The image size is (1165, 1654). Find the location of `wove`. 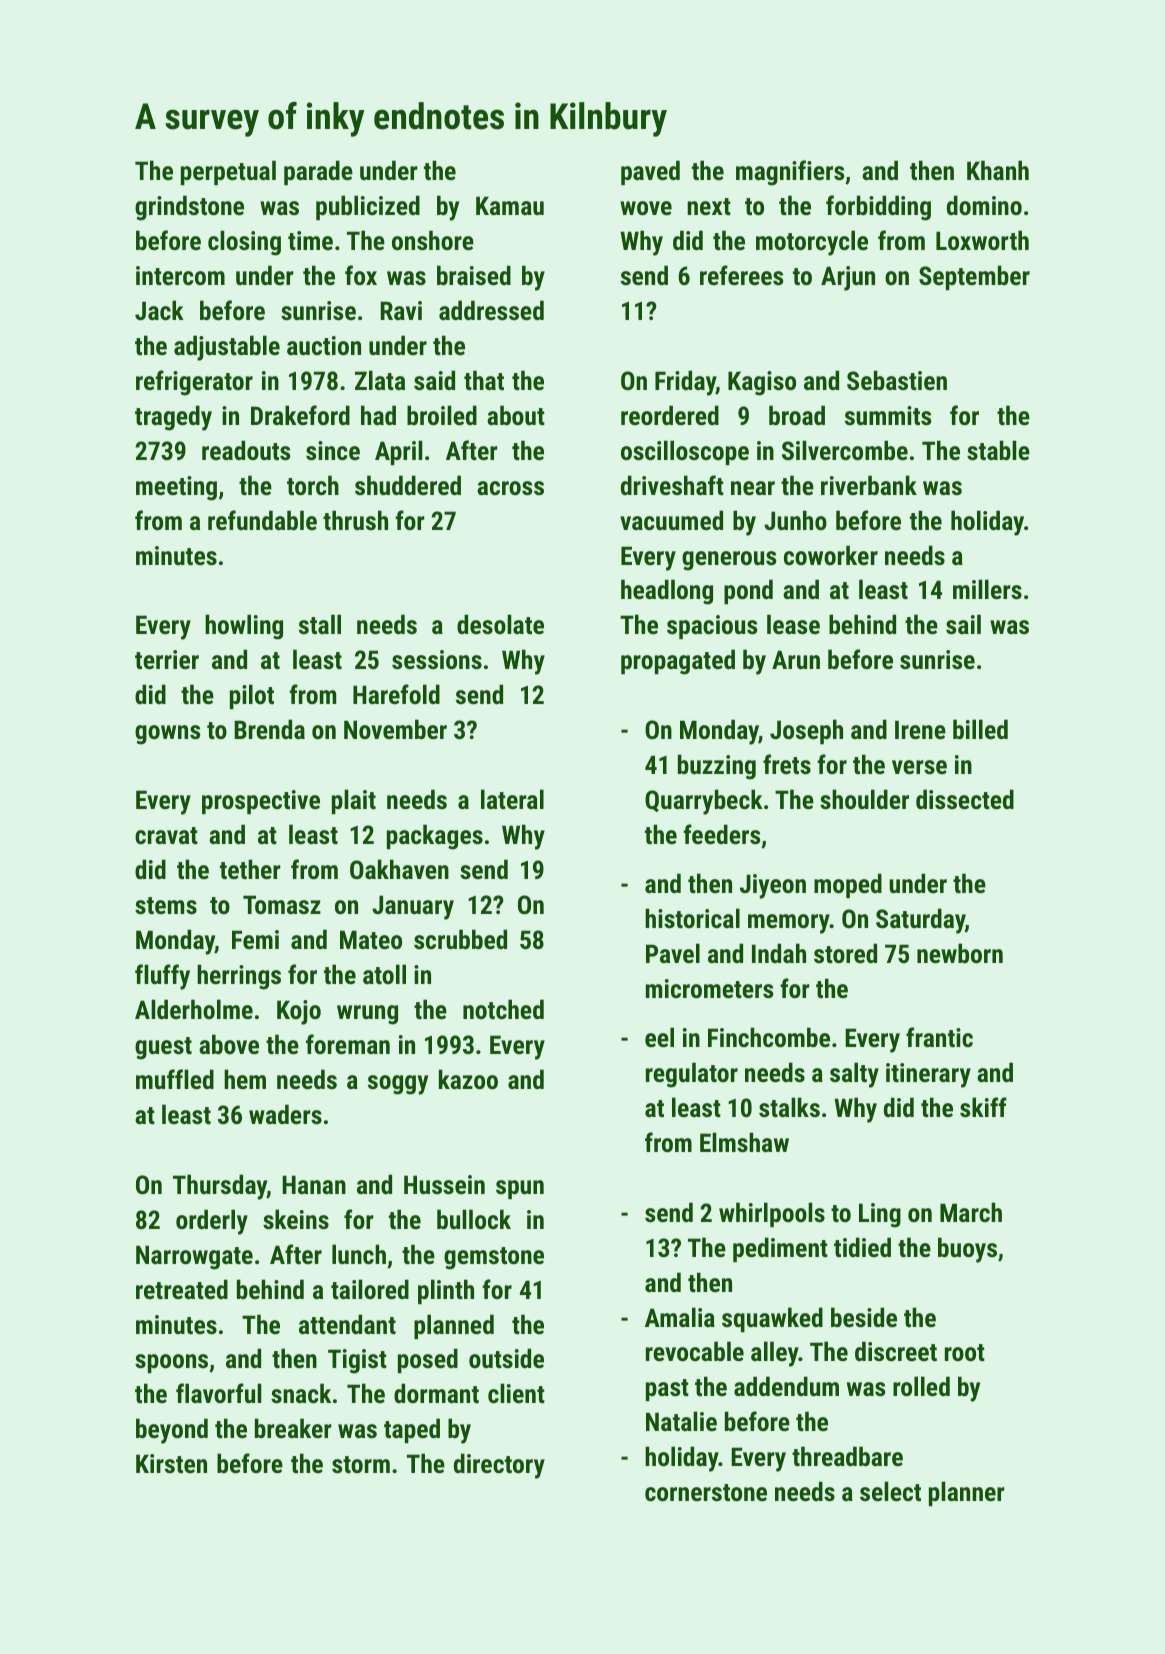

wove is located at coordinates (646, 208).
